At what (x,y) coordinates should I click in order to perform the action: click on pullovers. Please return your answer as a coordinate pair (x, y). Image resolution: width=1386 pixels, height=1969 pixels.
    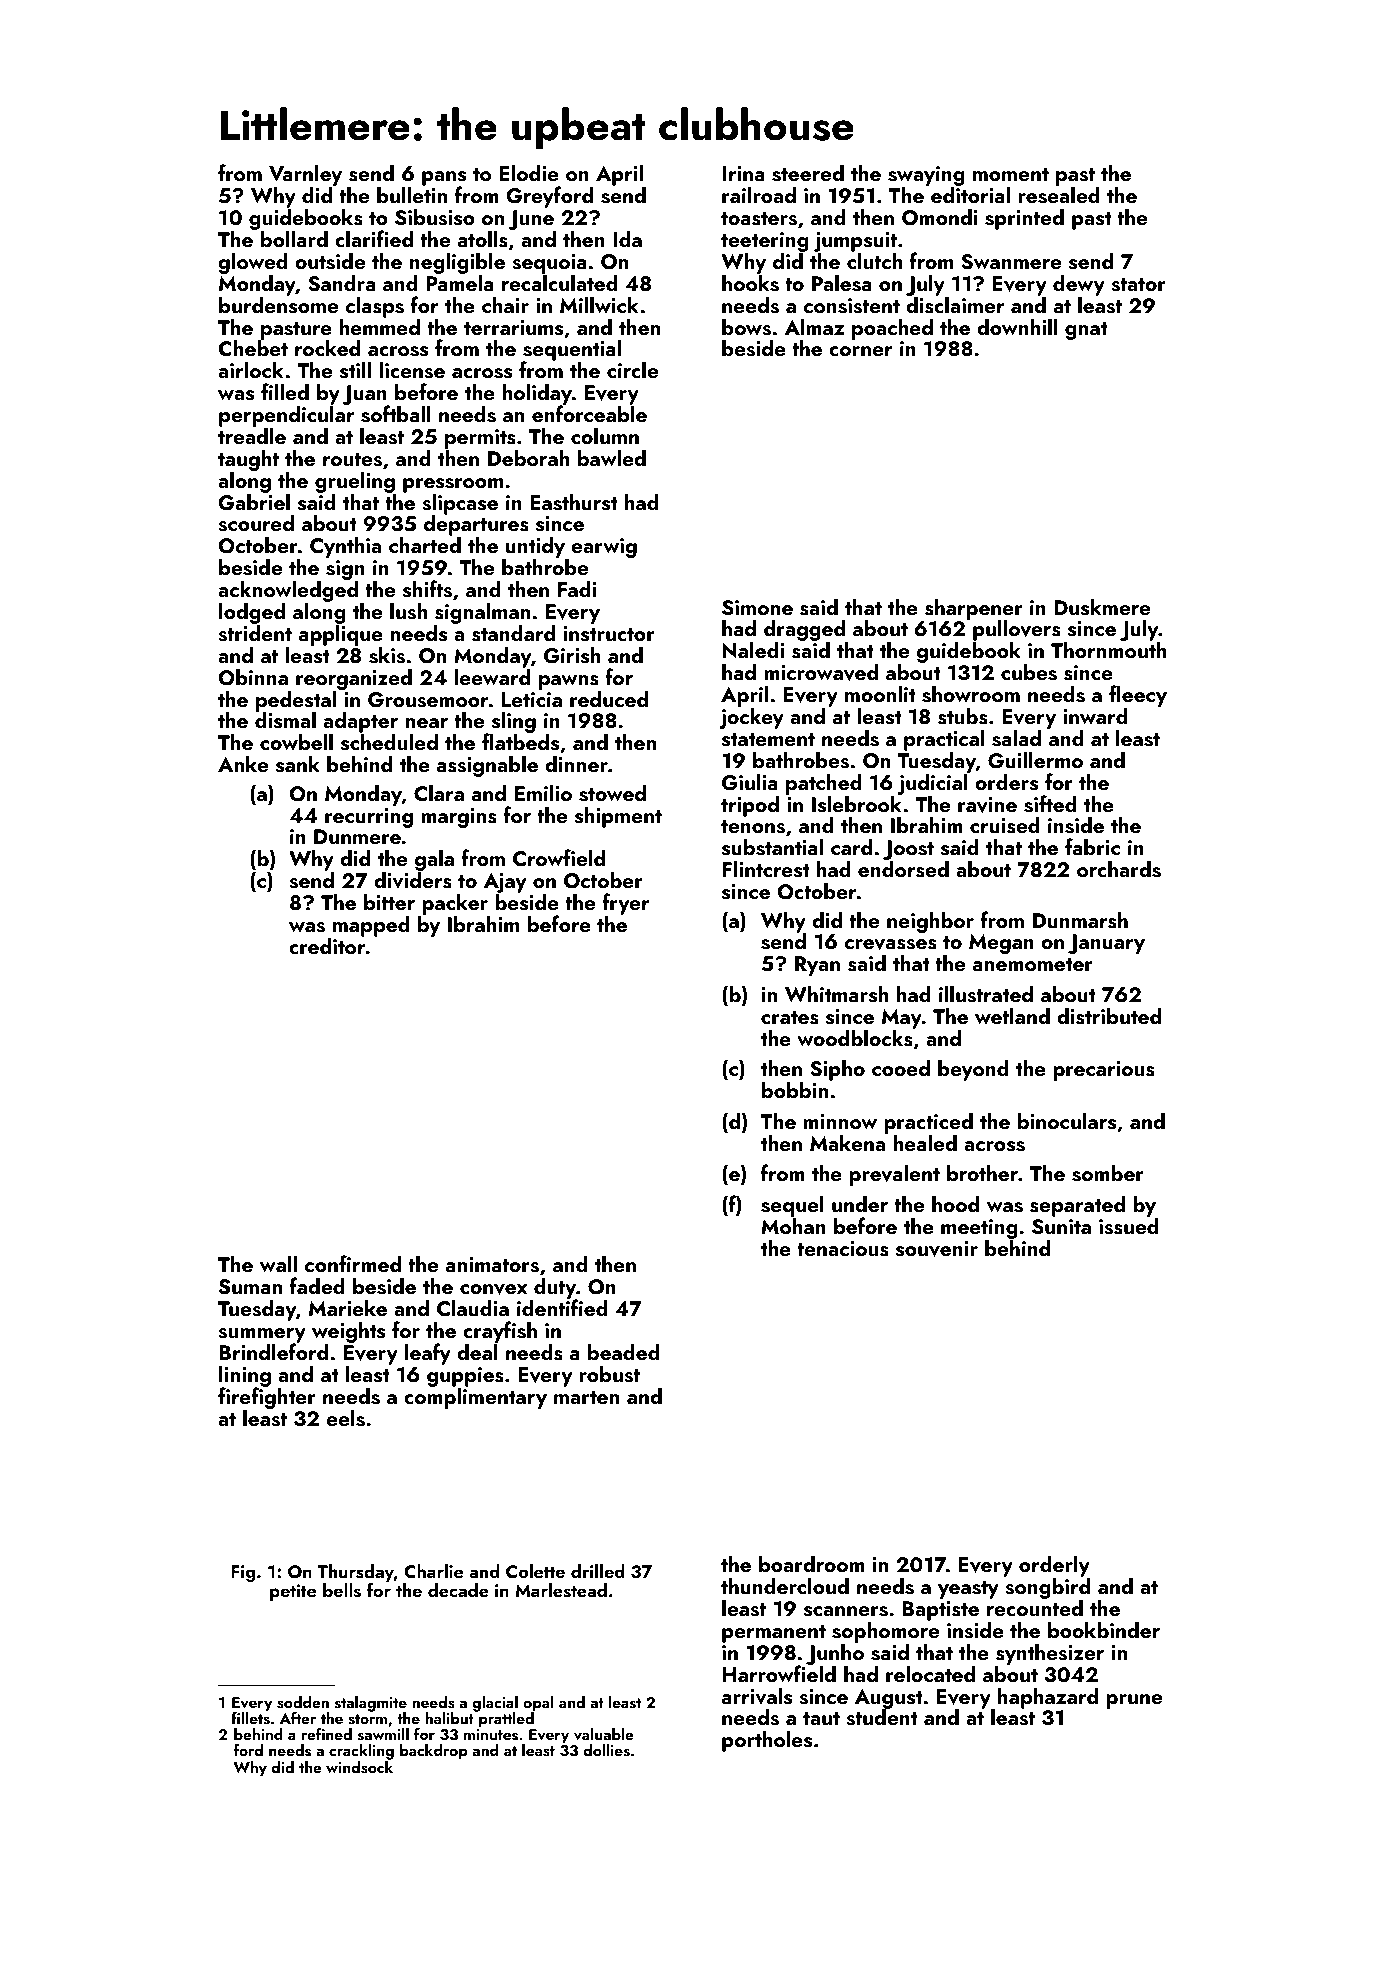
    Looking at the image, I should click on (1017, 631).
